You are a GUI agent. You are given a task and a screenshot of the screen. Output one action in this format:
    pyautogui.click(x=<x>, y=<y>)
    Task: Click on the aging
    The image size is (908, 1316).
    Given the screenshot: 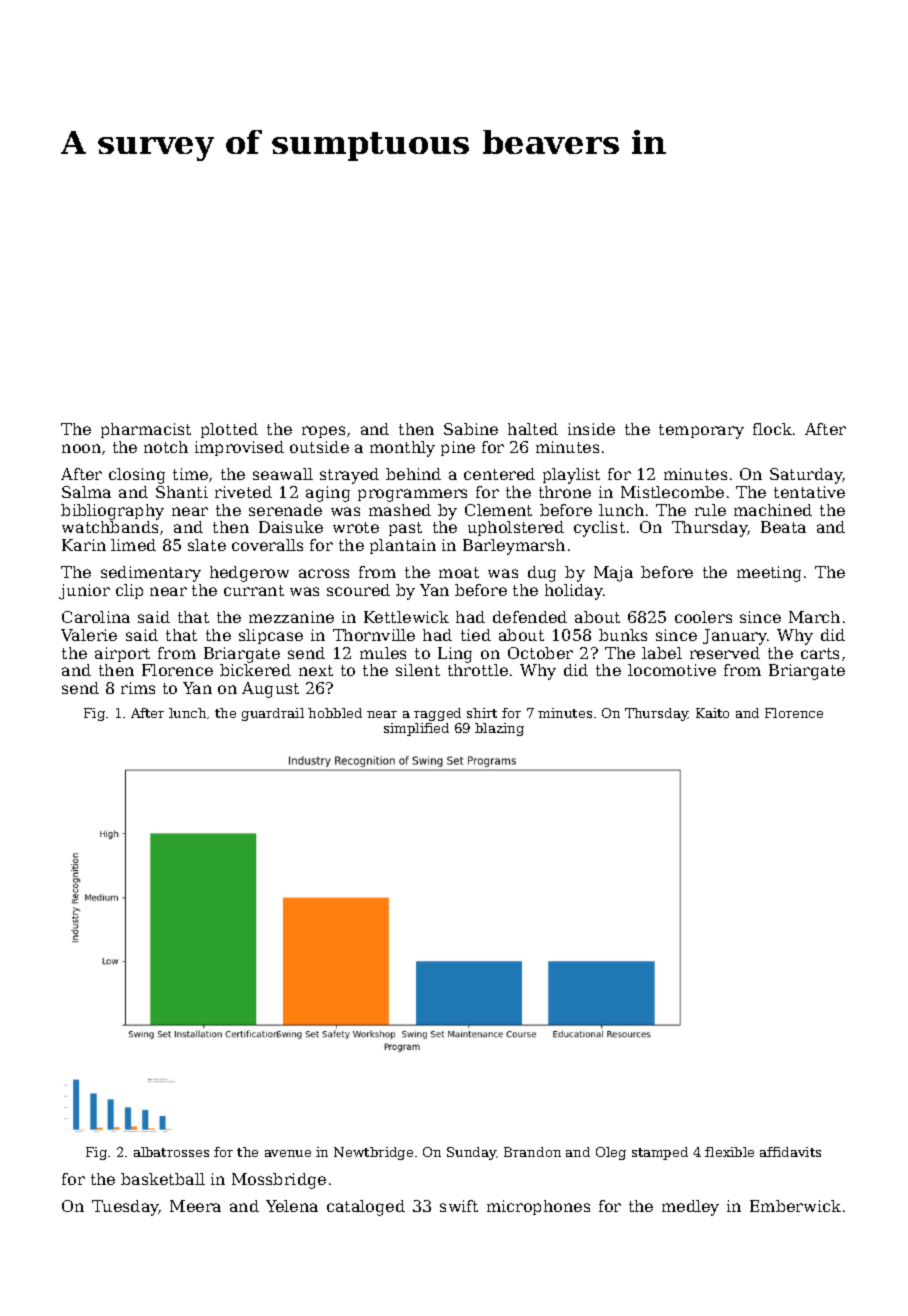 What is the action you would take?
    pyautogui.click(x=328, y=494)
